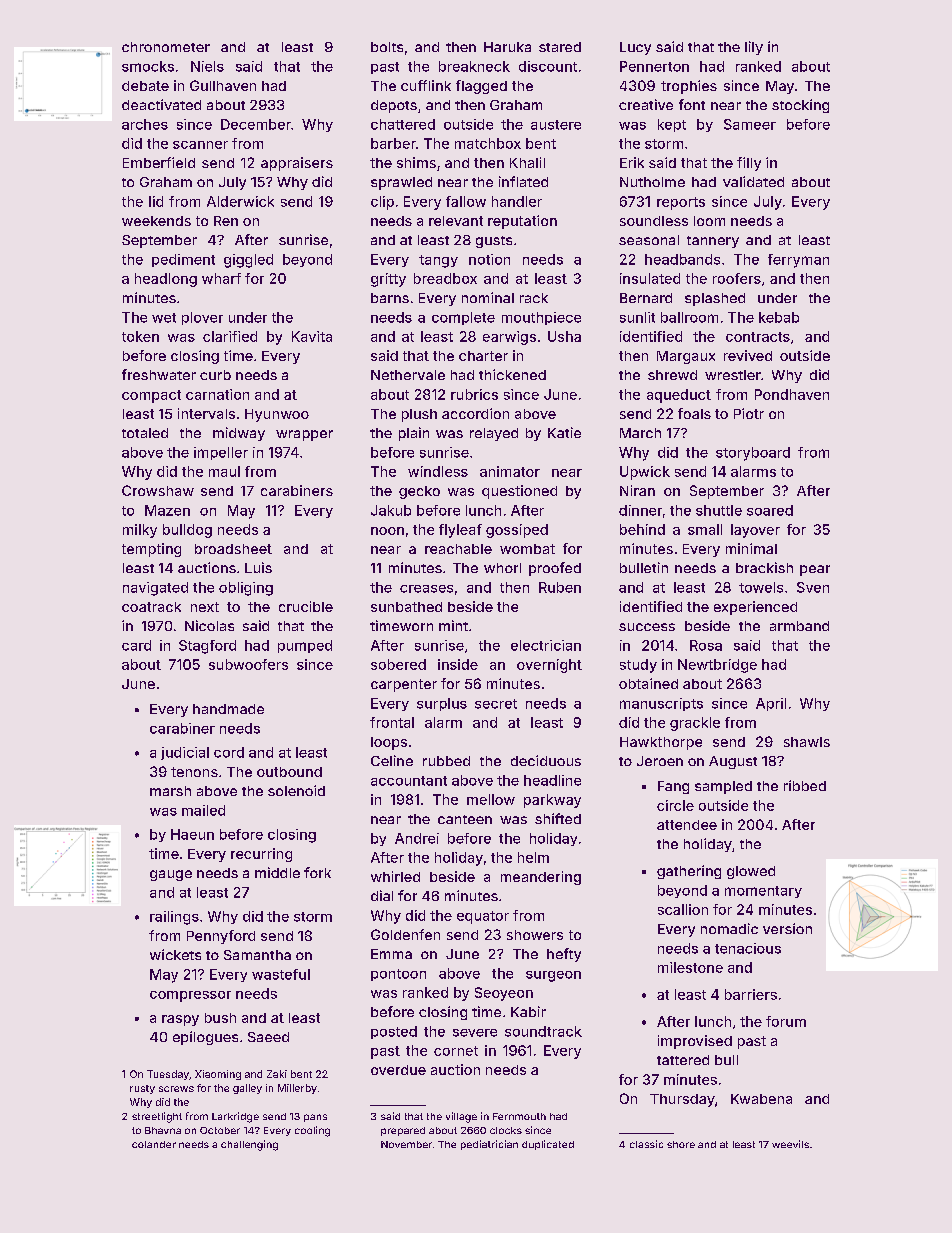 The width and height of the screenshot is (952, 1233). Describe the element at coordinates (217, 394) in the screenshot. I see `carnation` at that location.
